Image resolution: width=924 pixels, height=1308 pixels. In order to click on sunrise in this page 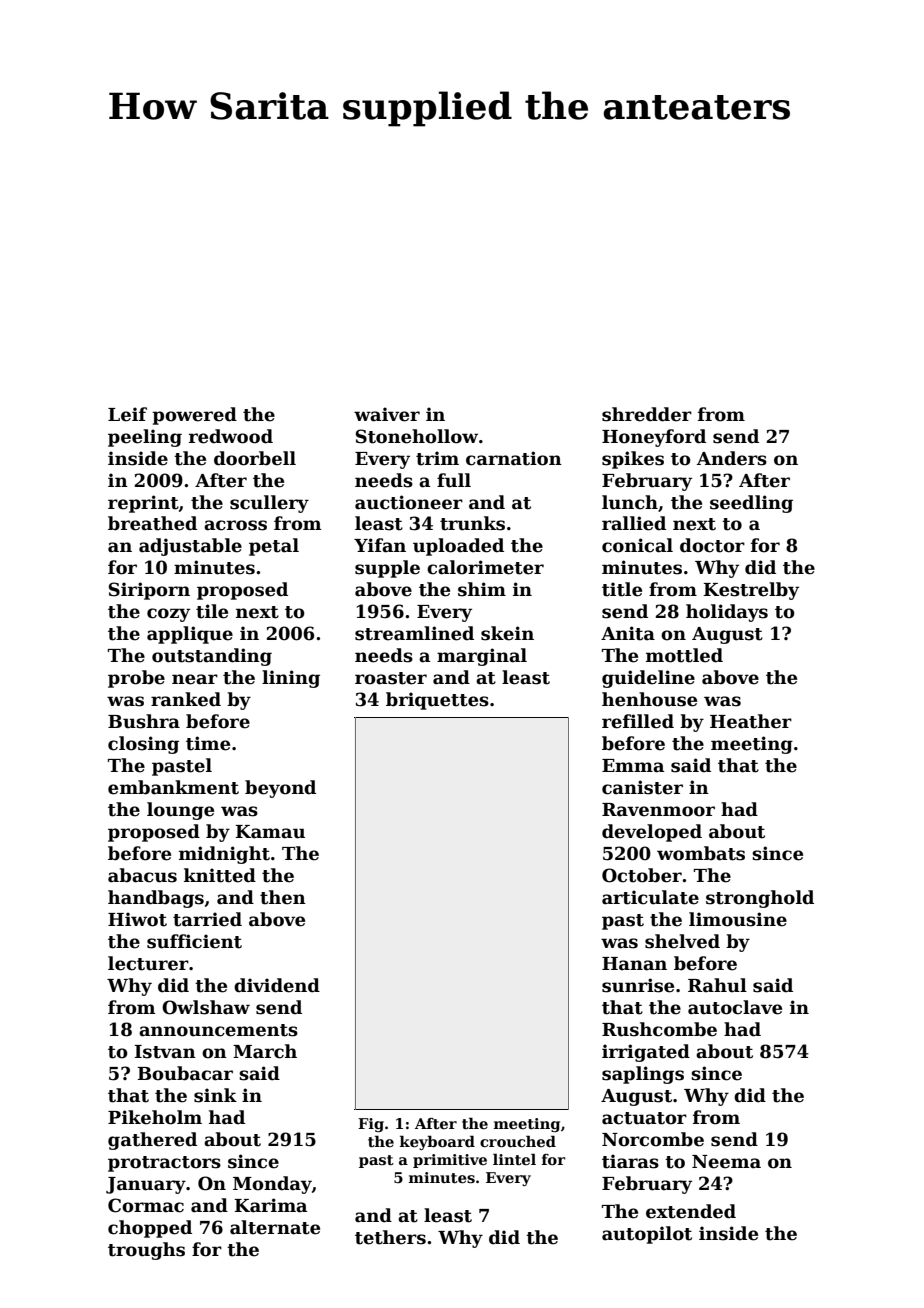, I will do `click(638, 985)`.
